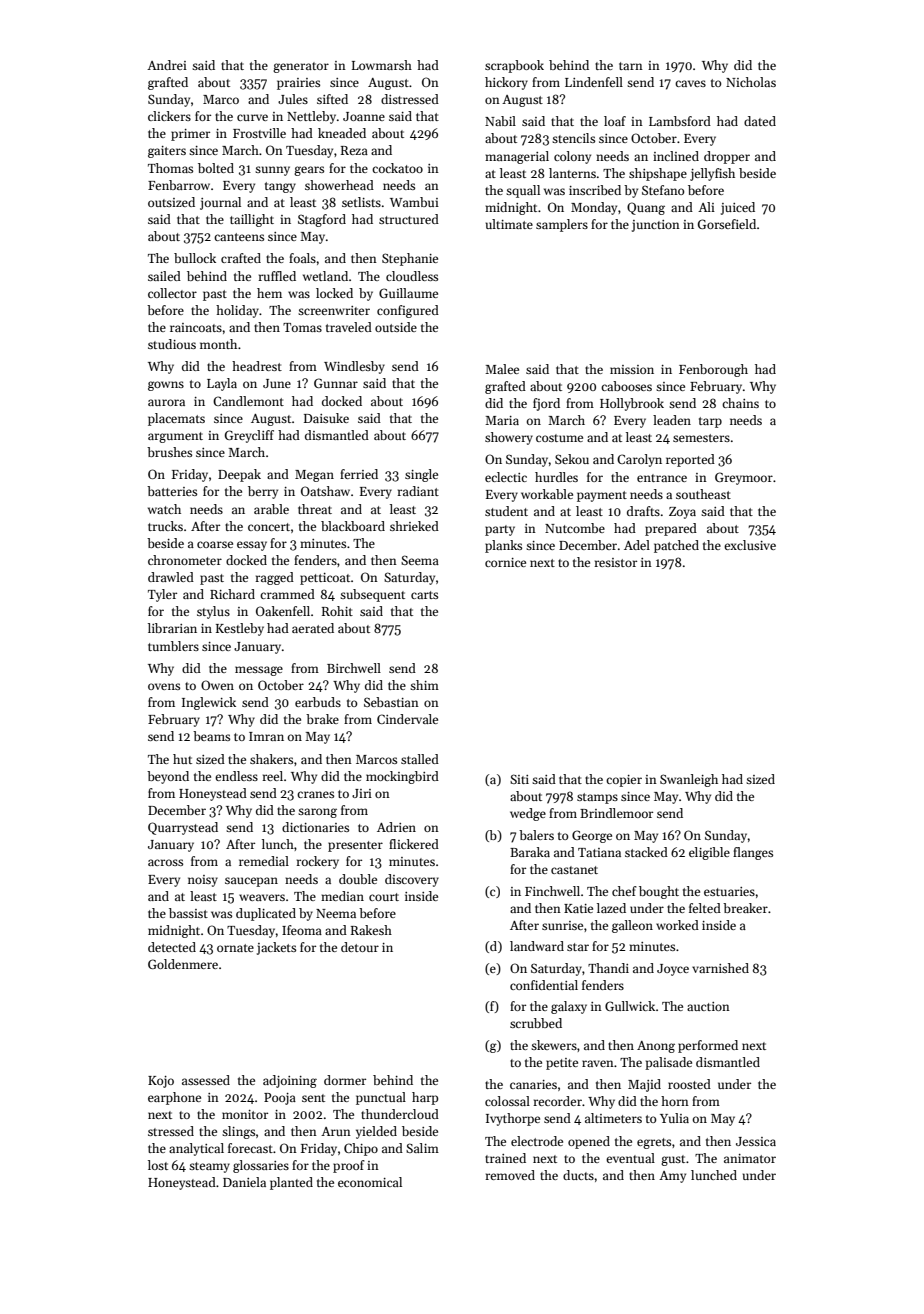  Describe the element at coordinates (274, 578) in the page. I see `ragged` at that location.
